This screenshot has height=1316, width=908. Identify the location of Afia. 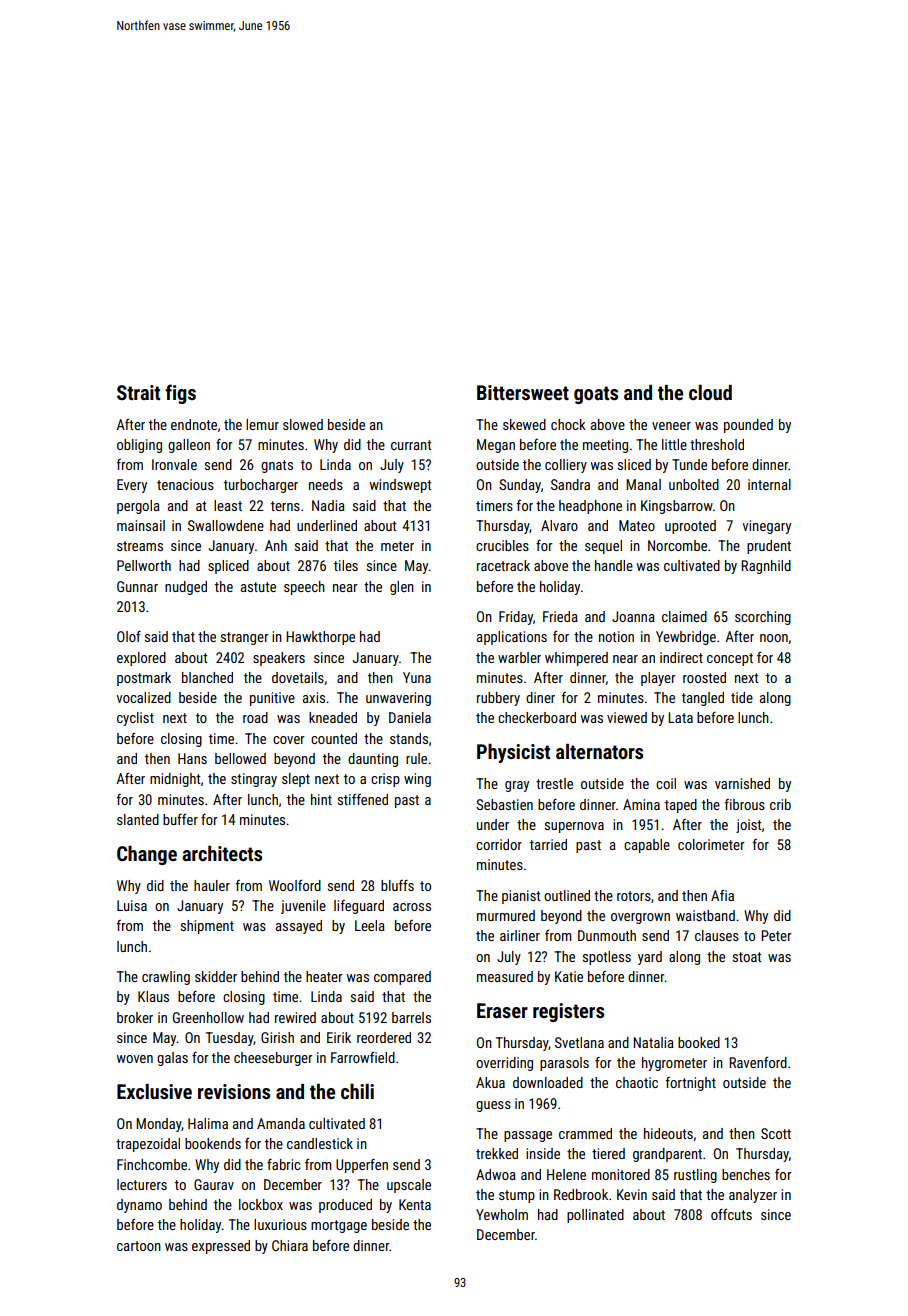
(722, 895).
